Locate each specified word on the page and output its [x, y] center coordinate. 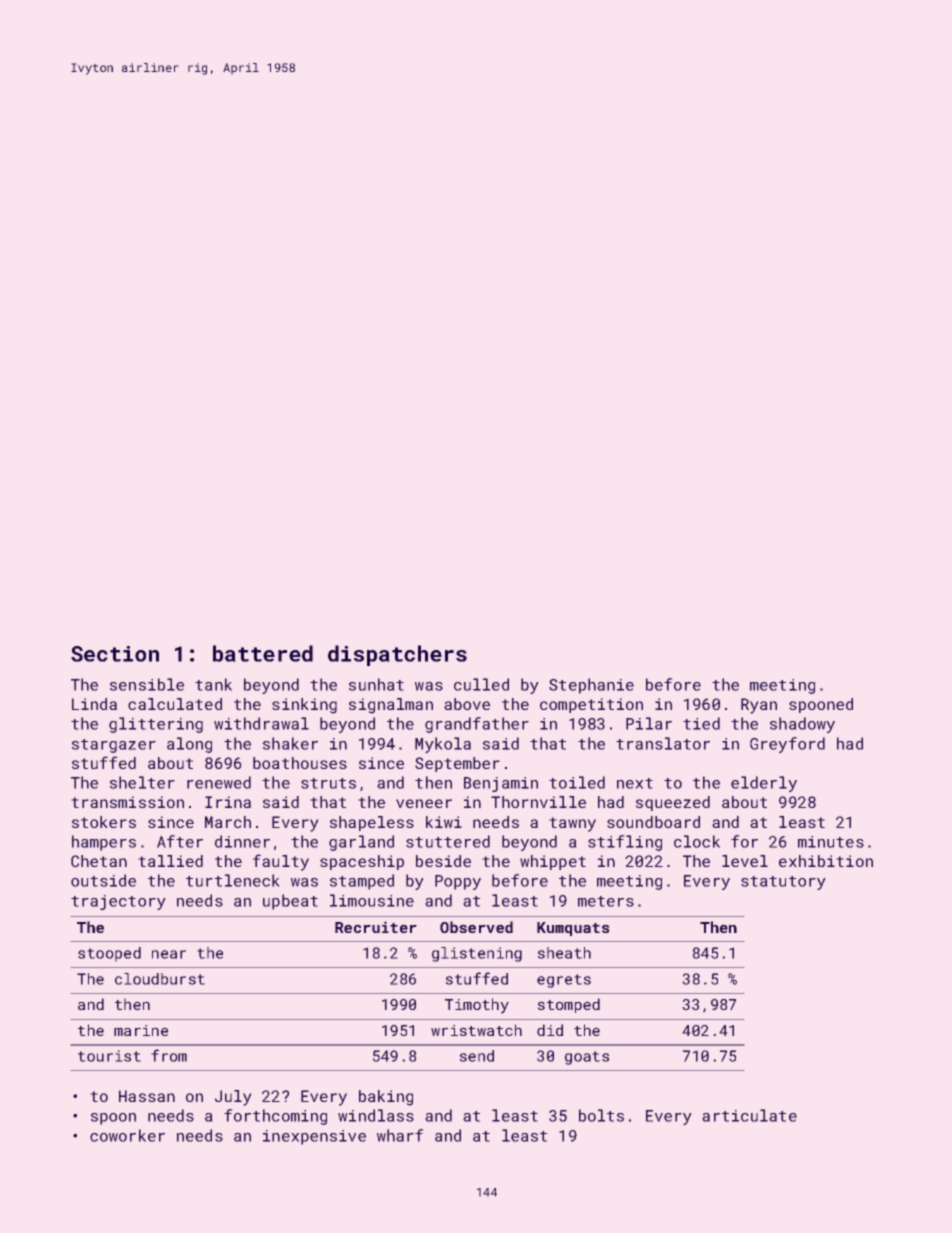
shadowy [802, 725]
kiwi [444, 822]
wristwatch [476, 1030]
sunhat [376, 684]
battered [263, 653]
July [233, 1098]
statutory [783, 883]
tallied [171, 861]
